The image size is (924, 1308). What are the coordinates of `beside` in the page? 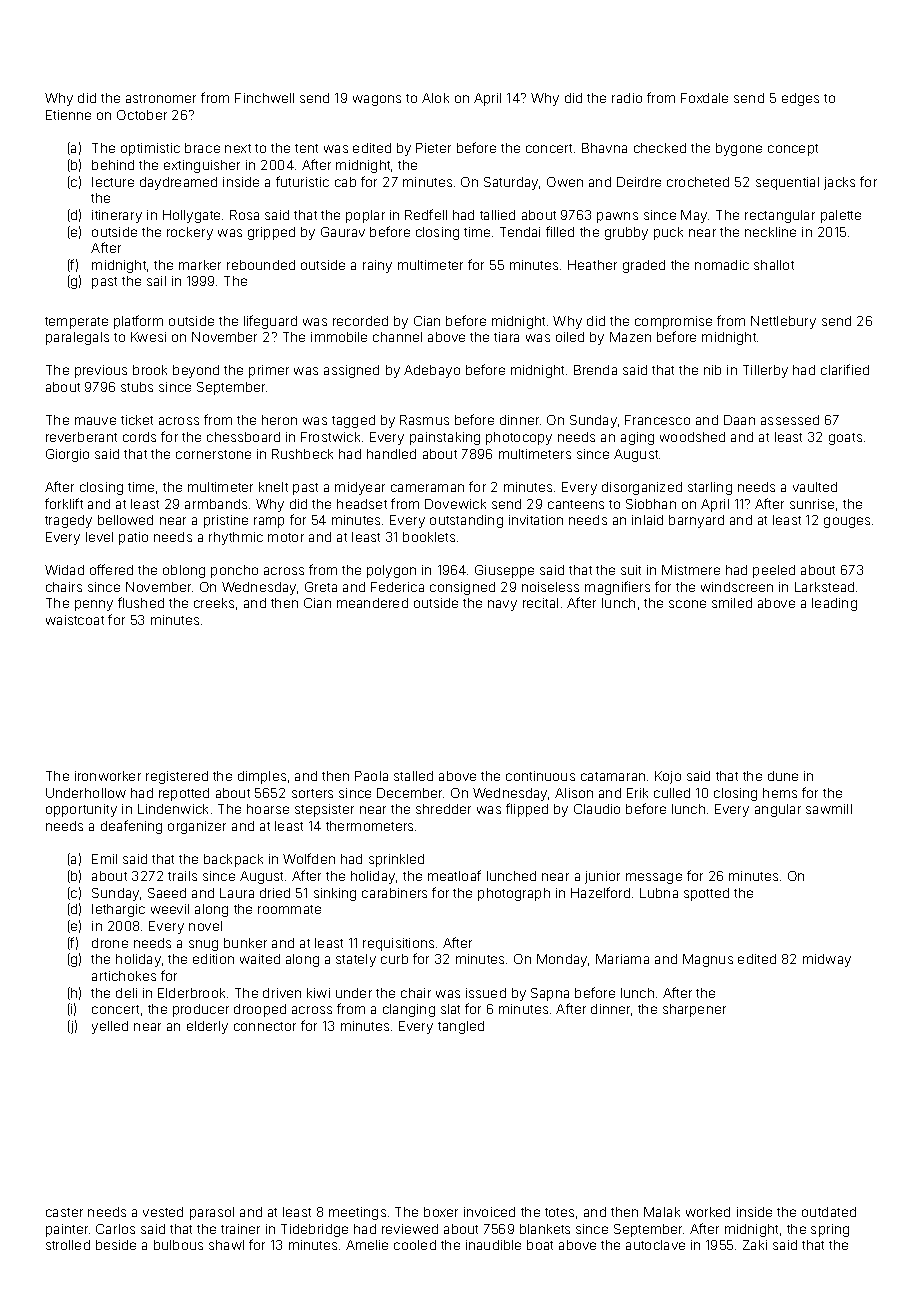 It's located at (116, 1245).
